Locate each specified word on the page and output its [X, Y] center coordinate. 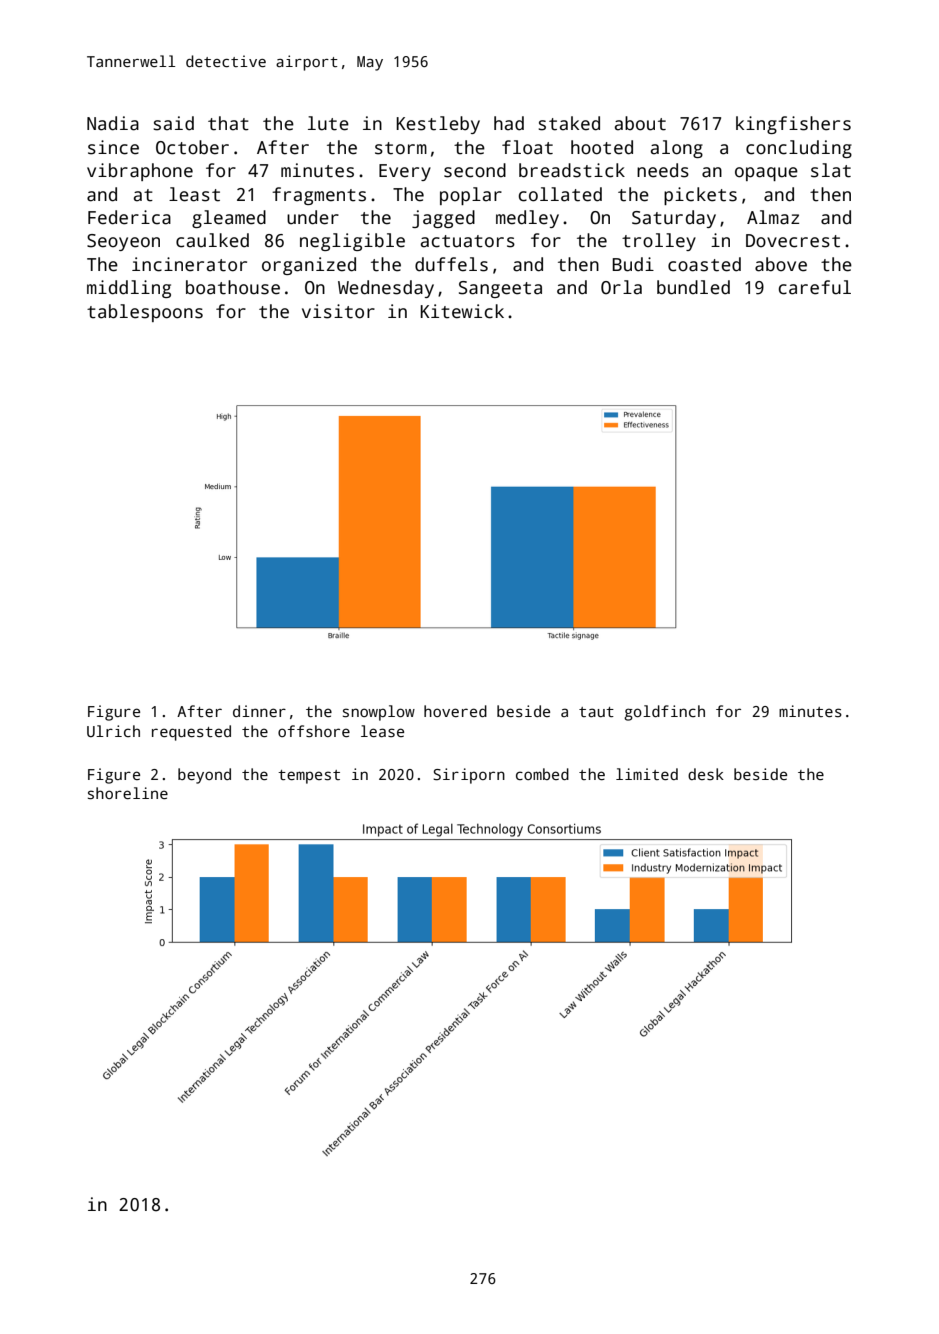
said [174, 123]
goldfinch [664, 713]
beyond [204, 776]
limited [647, 774]
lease [382, 731]
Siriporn [469, 776]
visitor [338, 311]
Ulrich [113, 731]
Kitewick [462, 311]
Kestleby [438, 125]
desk [706, 774]
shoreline [128, 793]
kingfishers [793, 125]
